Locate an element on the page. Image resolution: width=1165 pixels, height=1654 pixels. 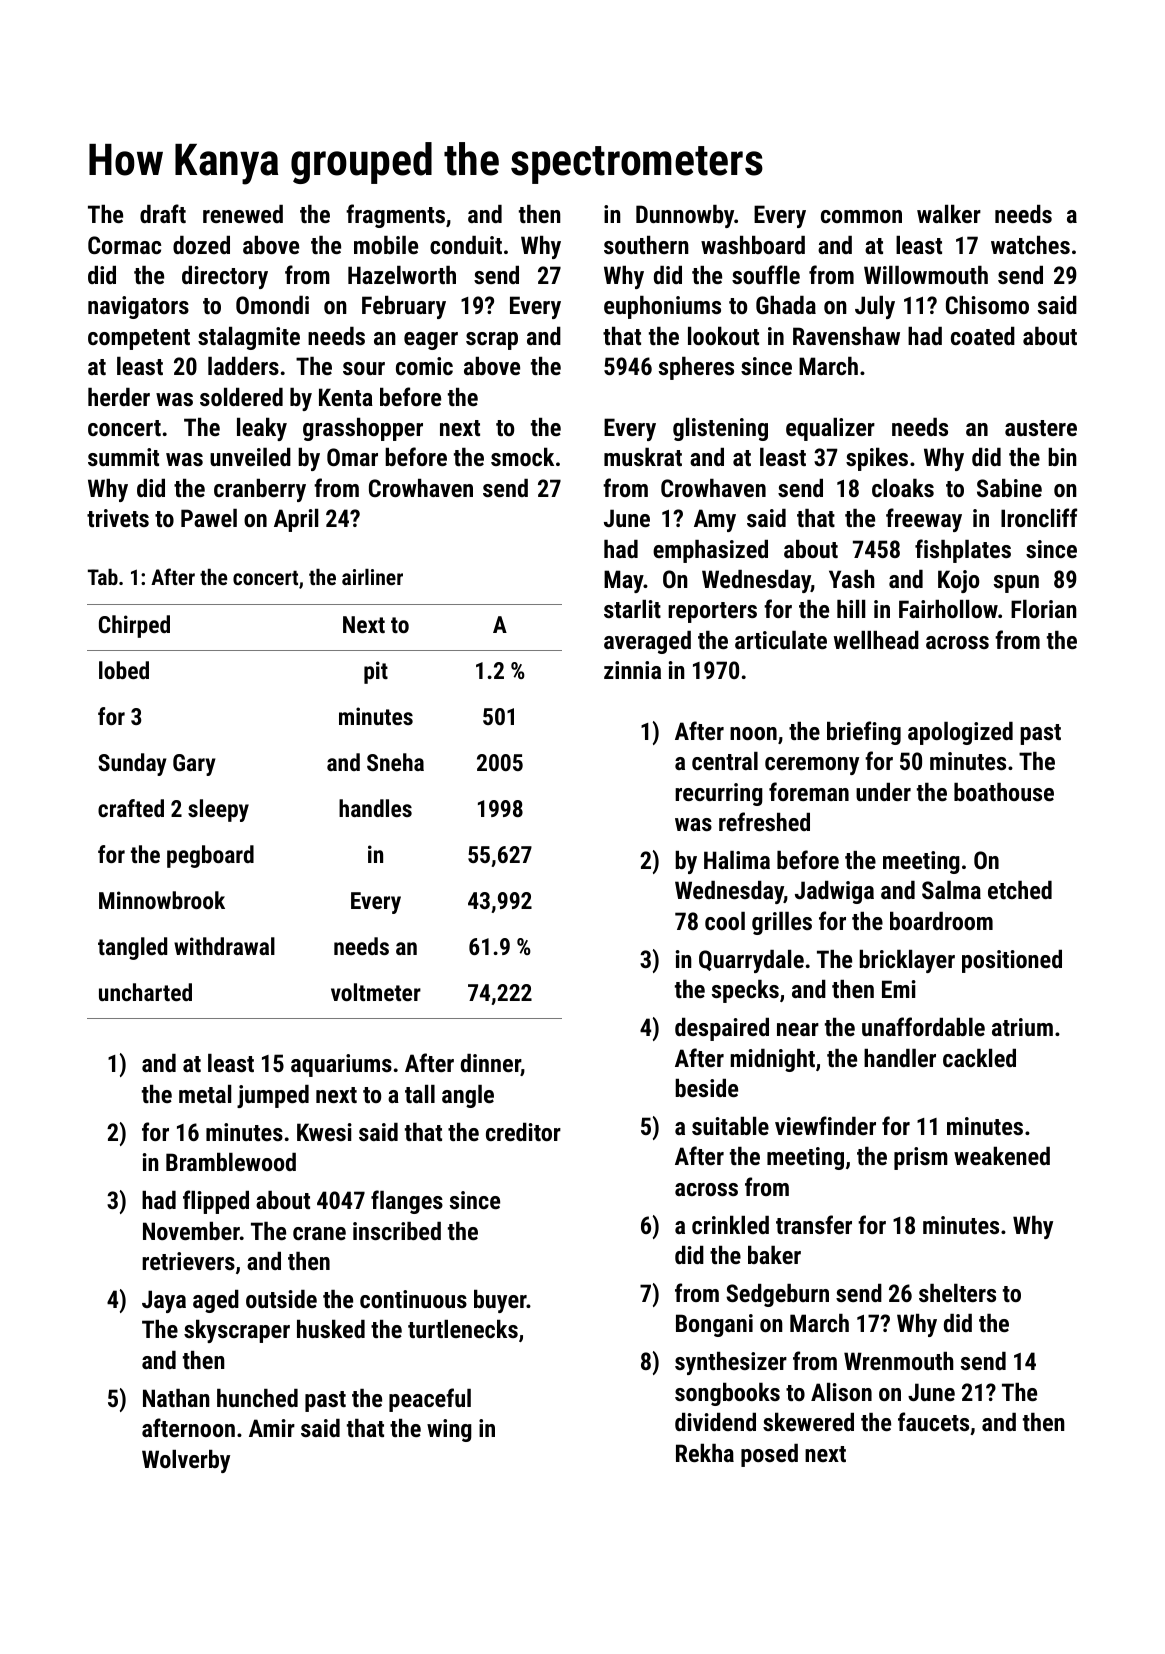
dozed is located at coordinates (201, 245).
